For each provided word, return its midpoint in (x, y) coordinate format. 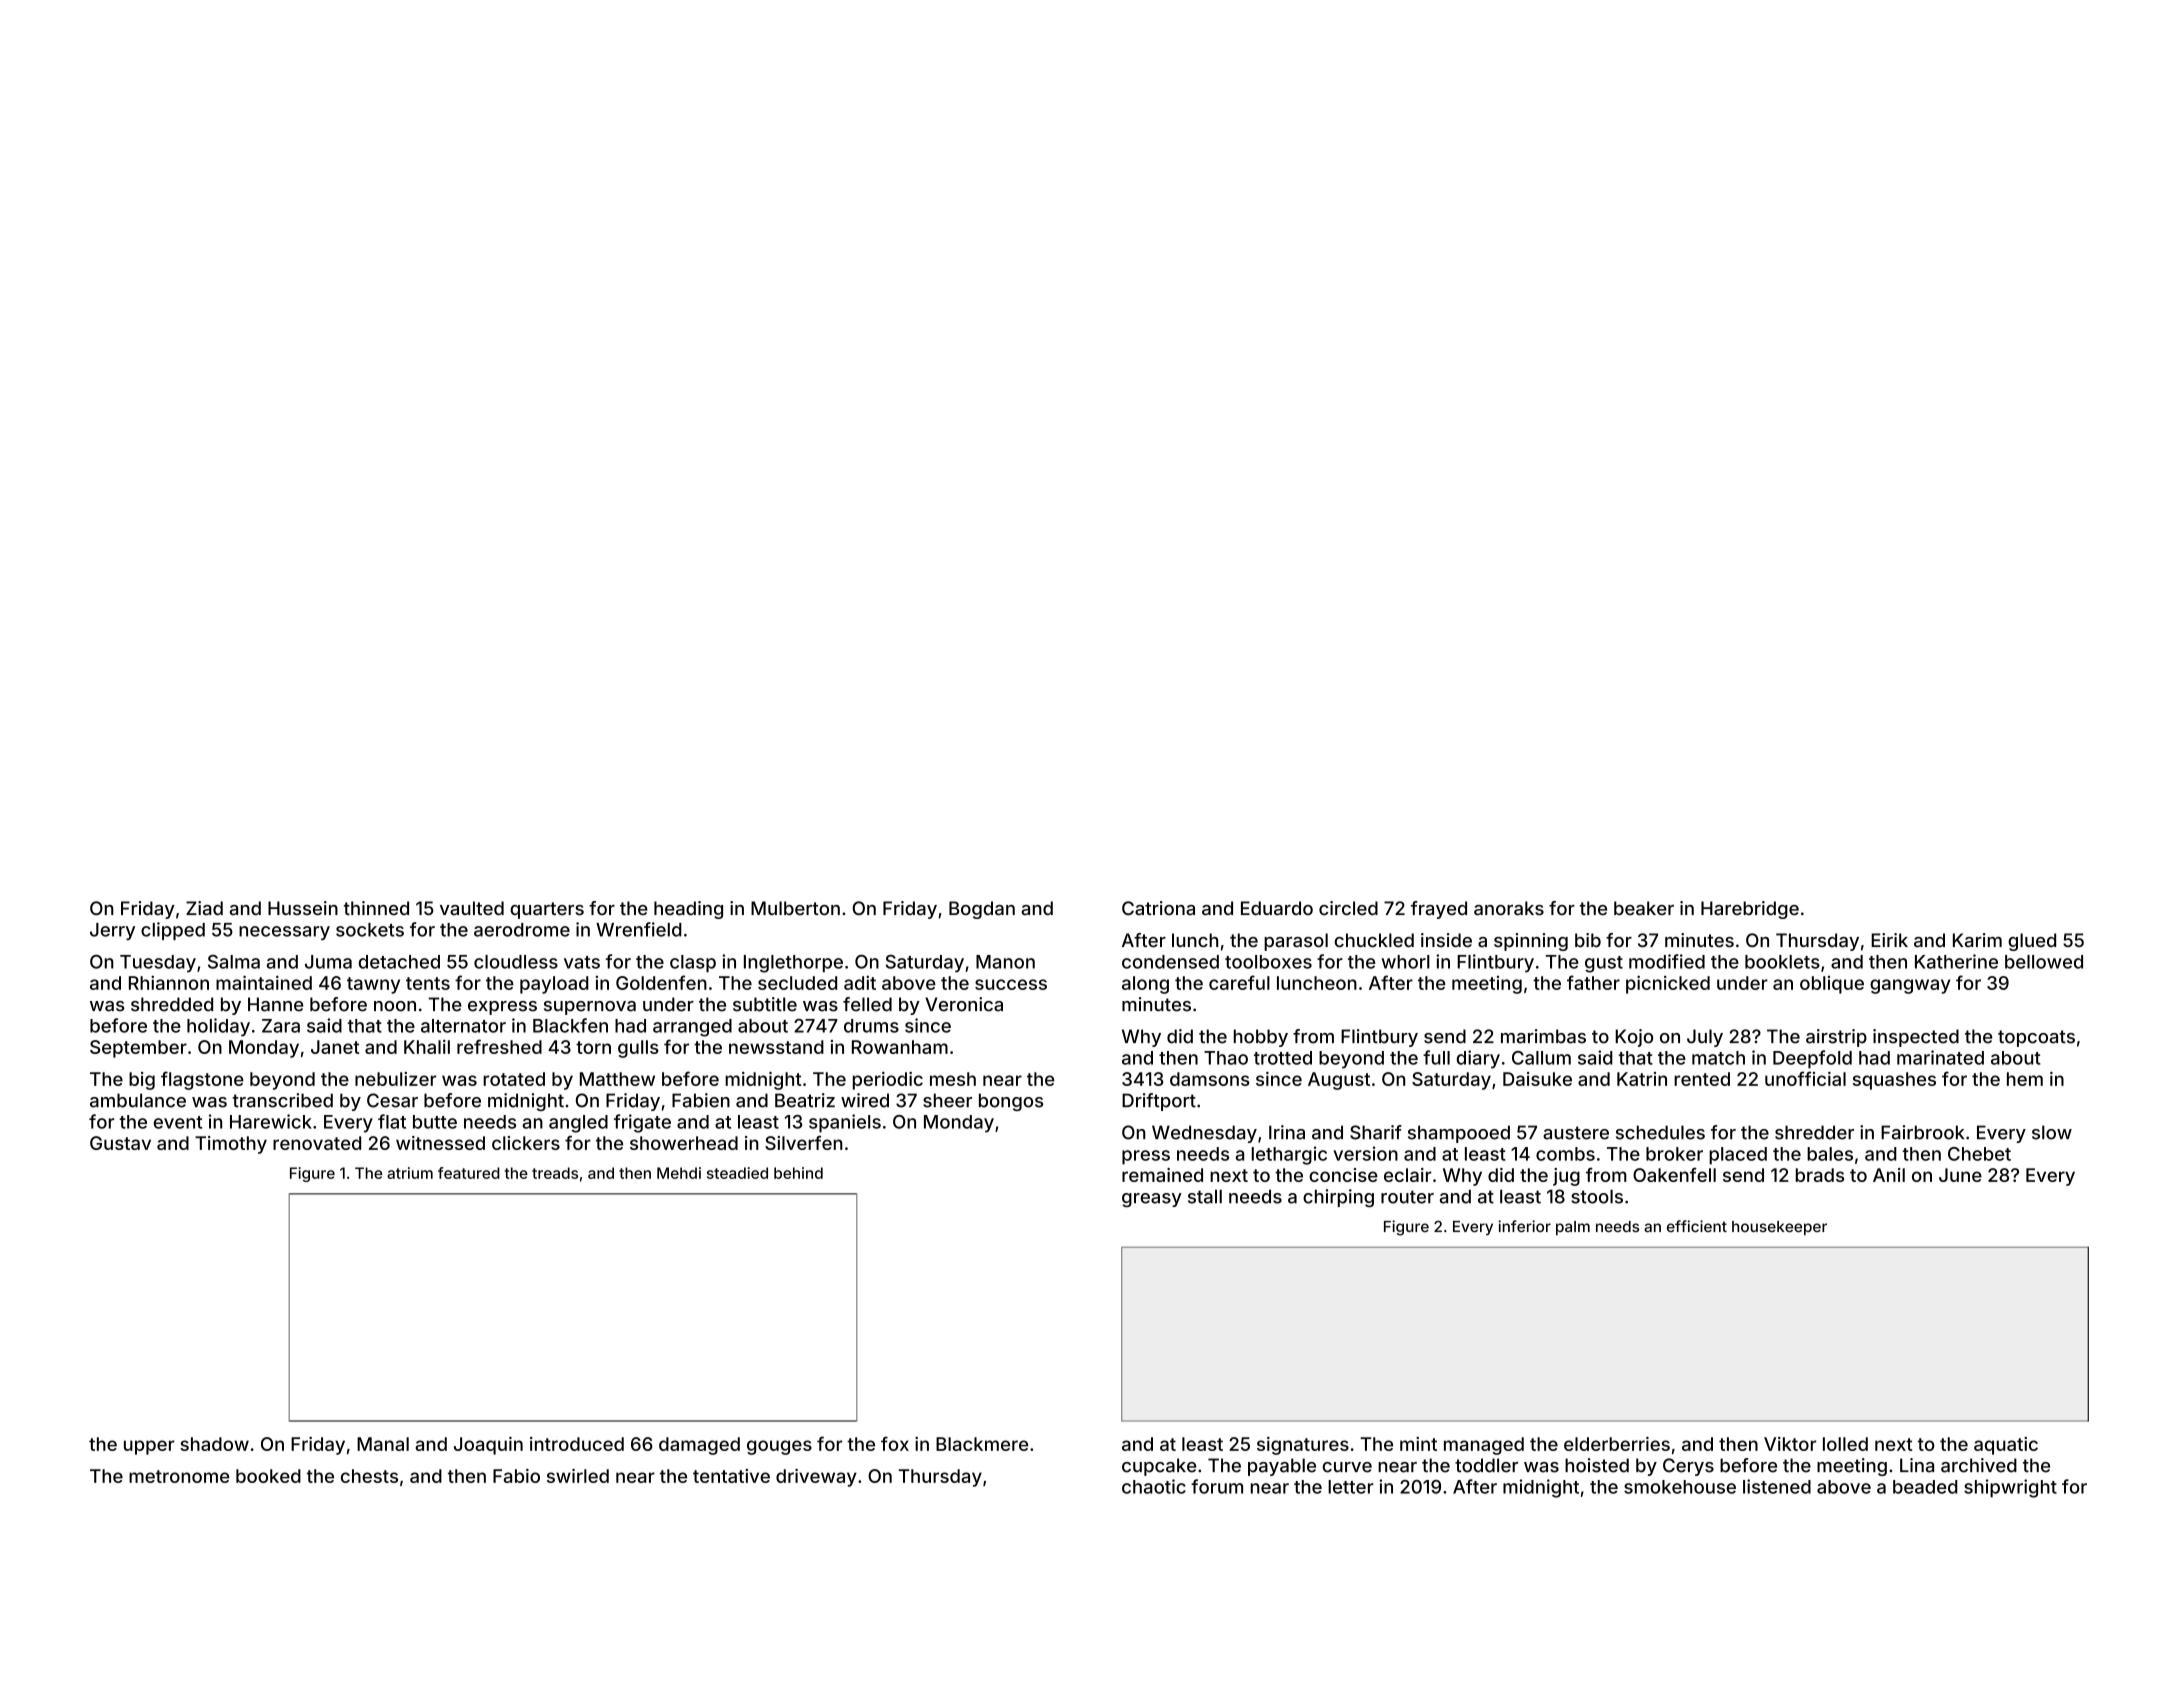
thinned (376, 908)
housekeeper (1779, 1228)
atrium (410, 1173)
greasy (1152, 1200)
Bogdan (982, 910)
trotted (1283, 1058)
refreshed (499, 1046)
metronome (179, 1476)
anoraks (1509, 908)
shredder (1814, 1132)
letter (1351, 1487)
